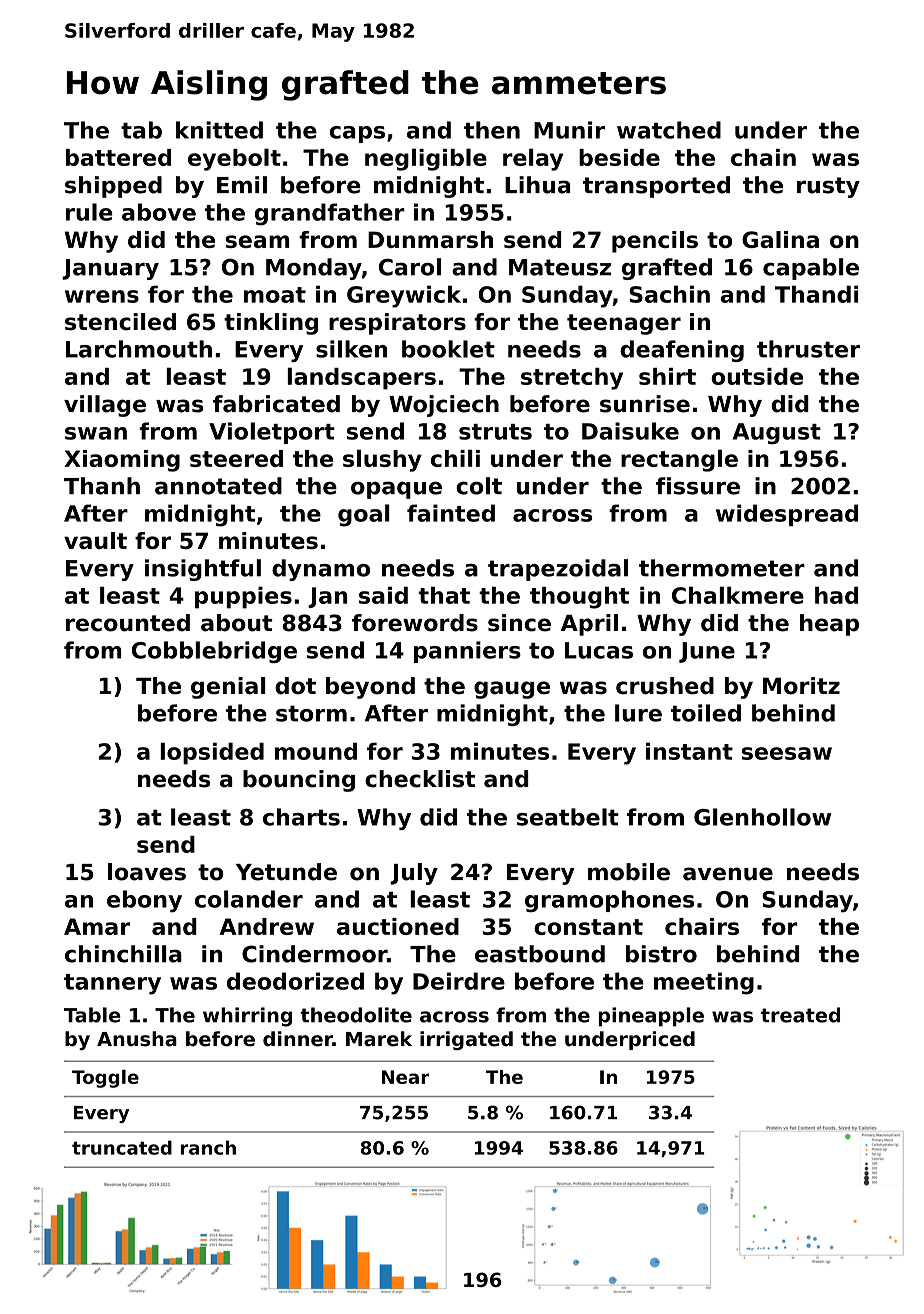 The image size is (924, 1314). What do you see at coordinates (572, 379) in the screenshot?
I see `stretchy` at bounding box center [572, 379].
